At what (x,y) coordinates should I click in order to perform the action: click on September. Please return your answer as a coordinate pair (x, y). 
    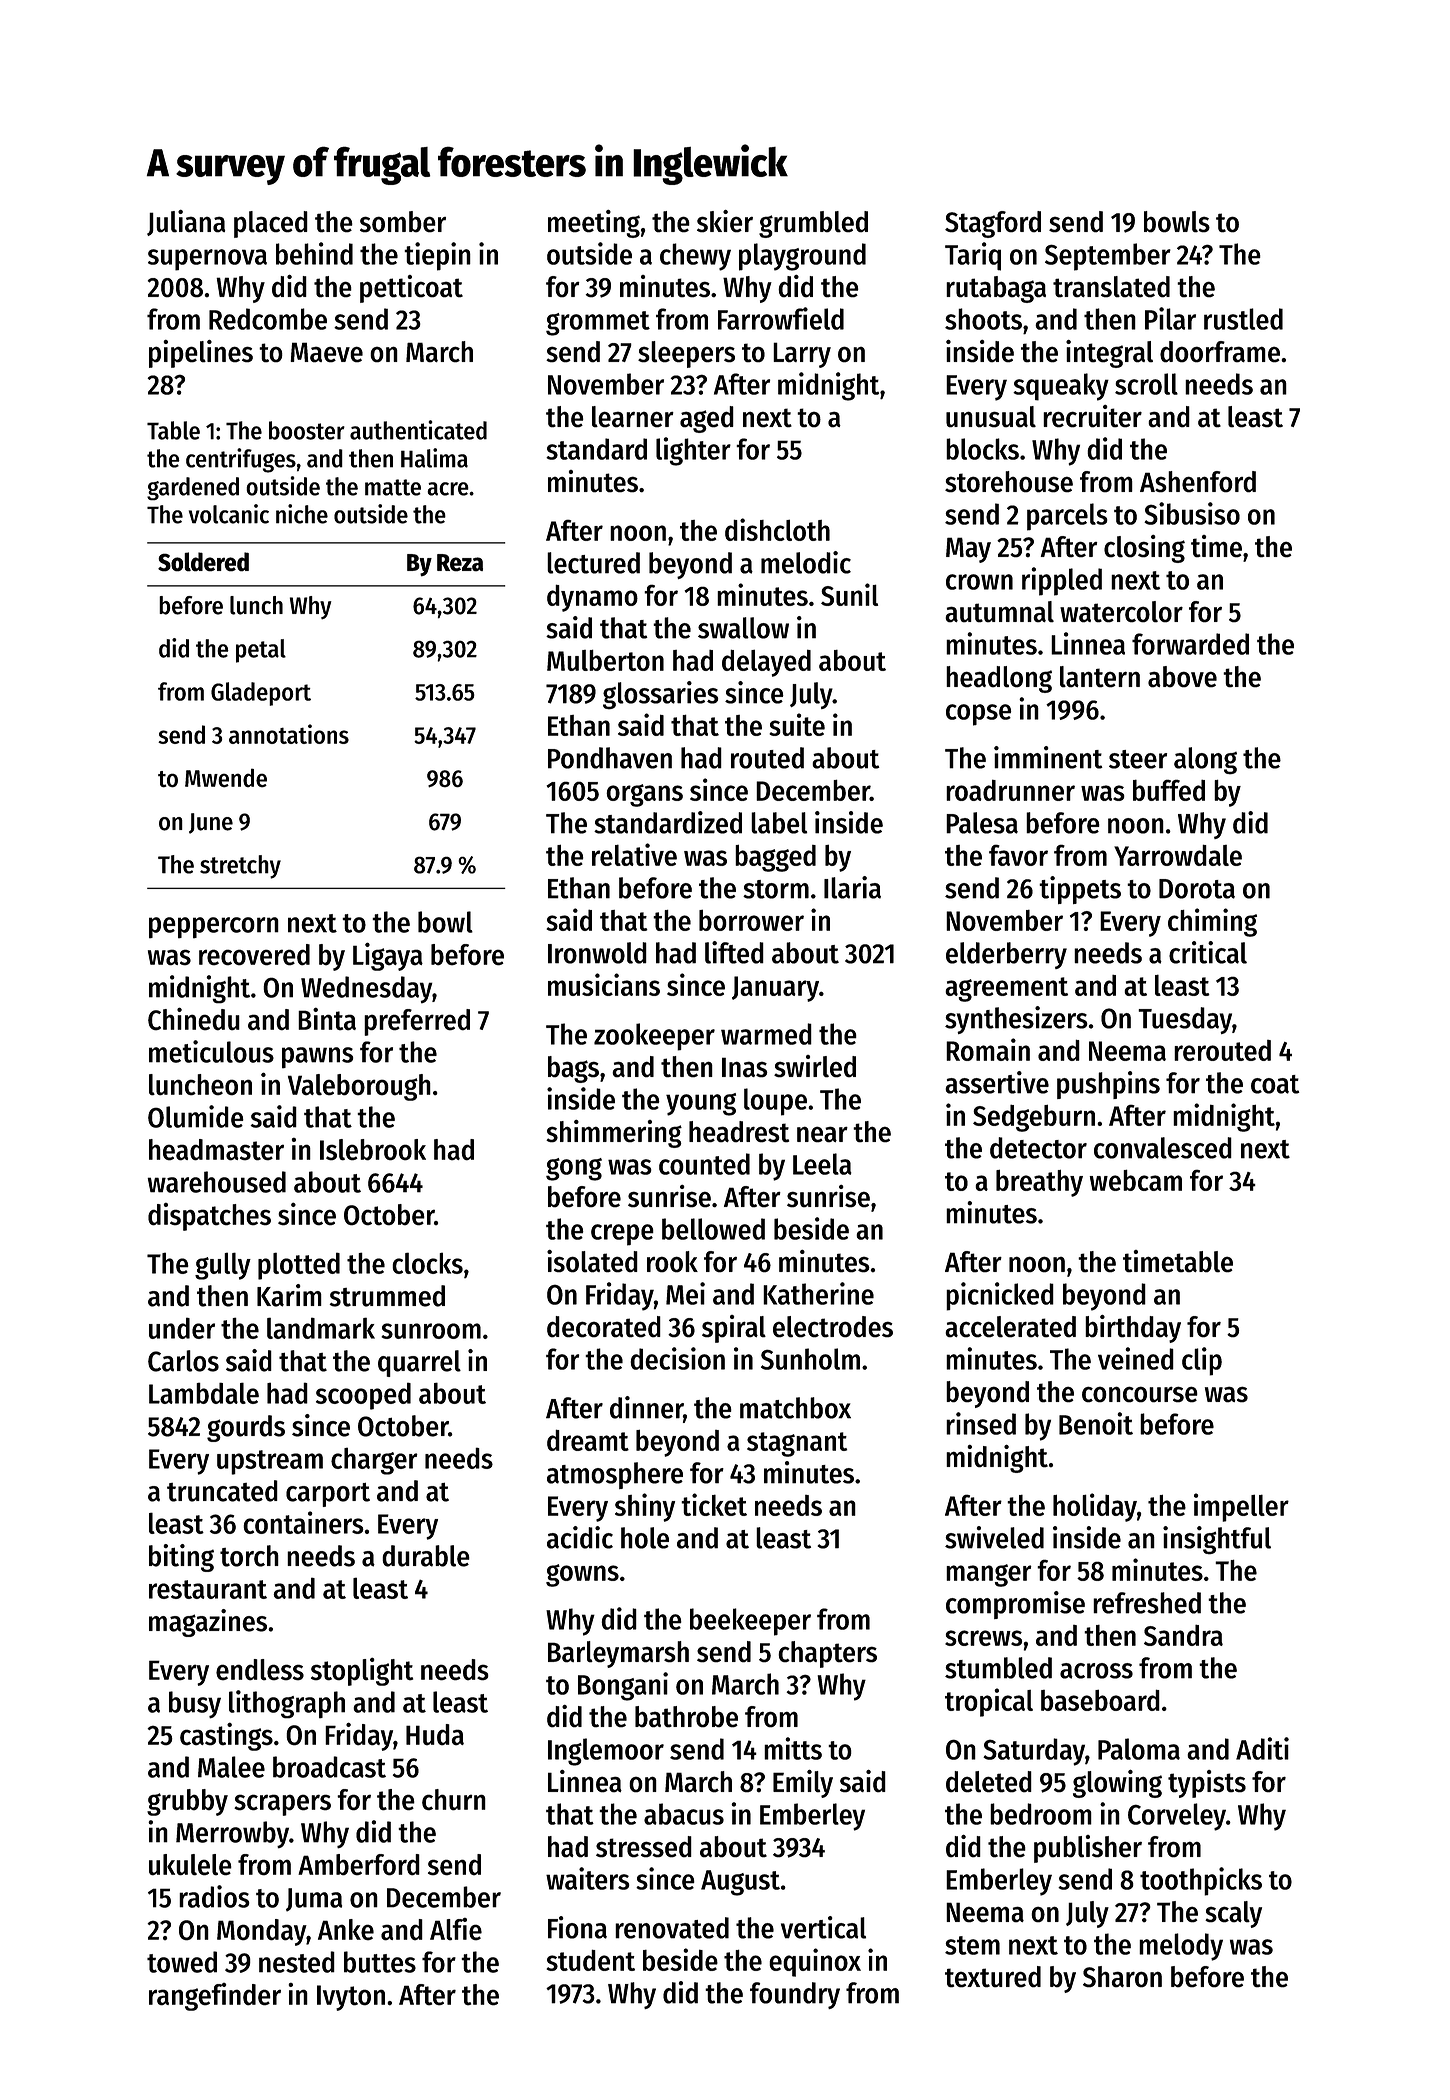
    Looking at the image, I should click on (1108, 257).
